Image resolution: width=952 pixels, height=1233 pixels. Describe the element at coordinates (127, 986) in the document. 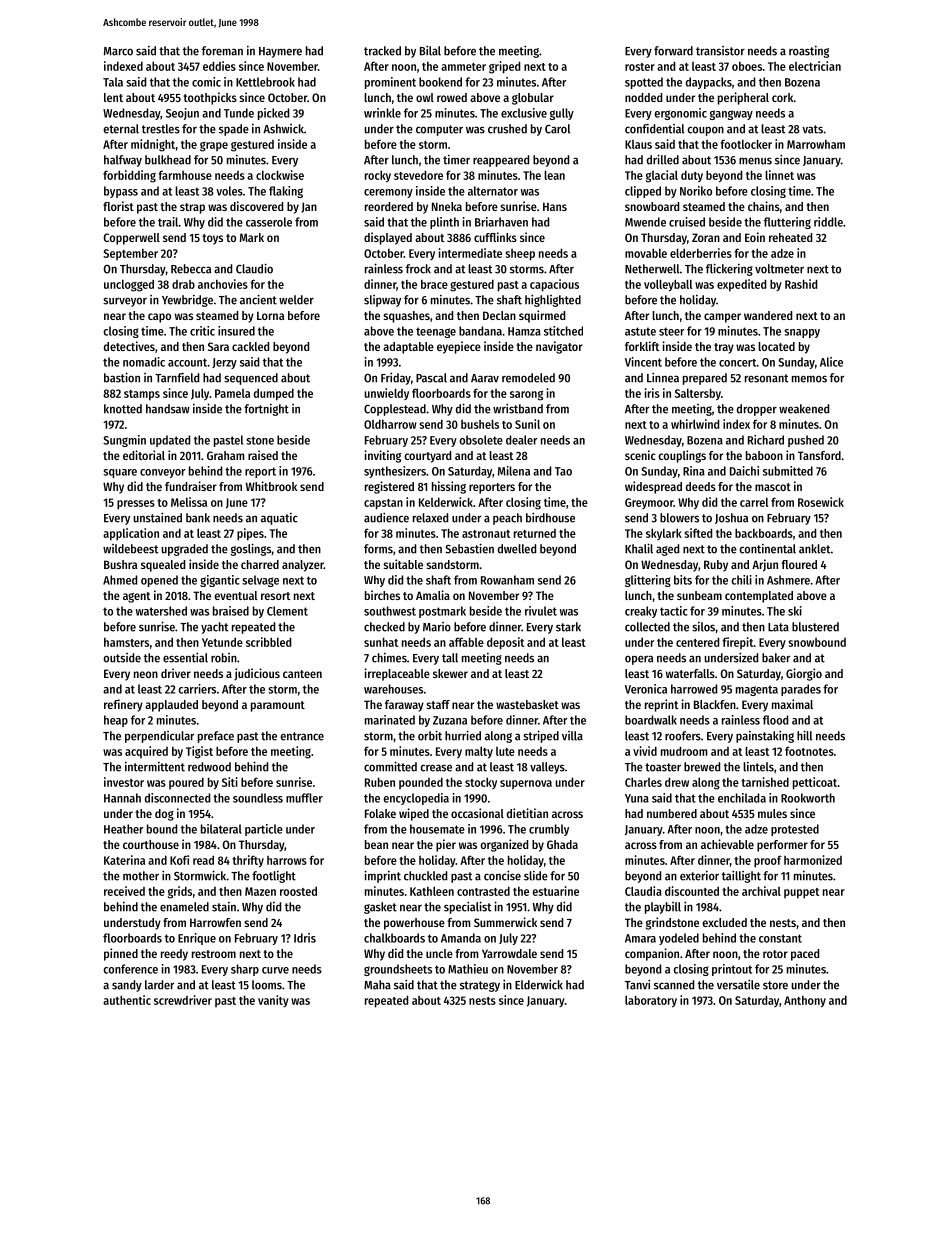

I see `sandy` at that location.
